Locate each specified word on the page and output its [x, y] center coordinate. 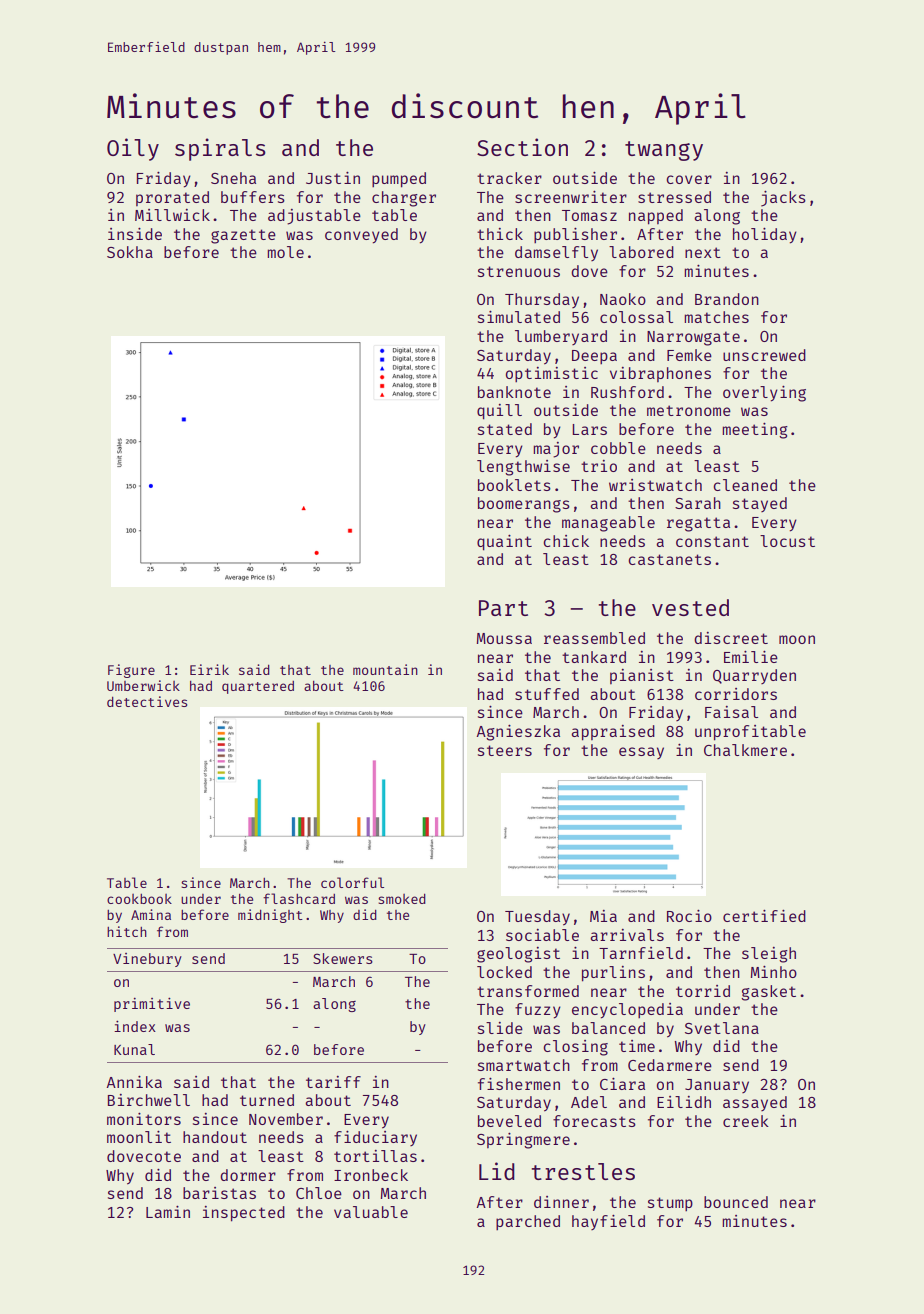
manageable [608, 524]
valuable [371, 1212]
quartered [258, 687]
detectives [147, 701]
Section [522, 147]
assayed [755, 1103]
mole [285, 252]
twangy [664, 151]
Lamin [168, 1211]
